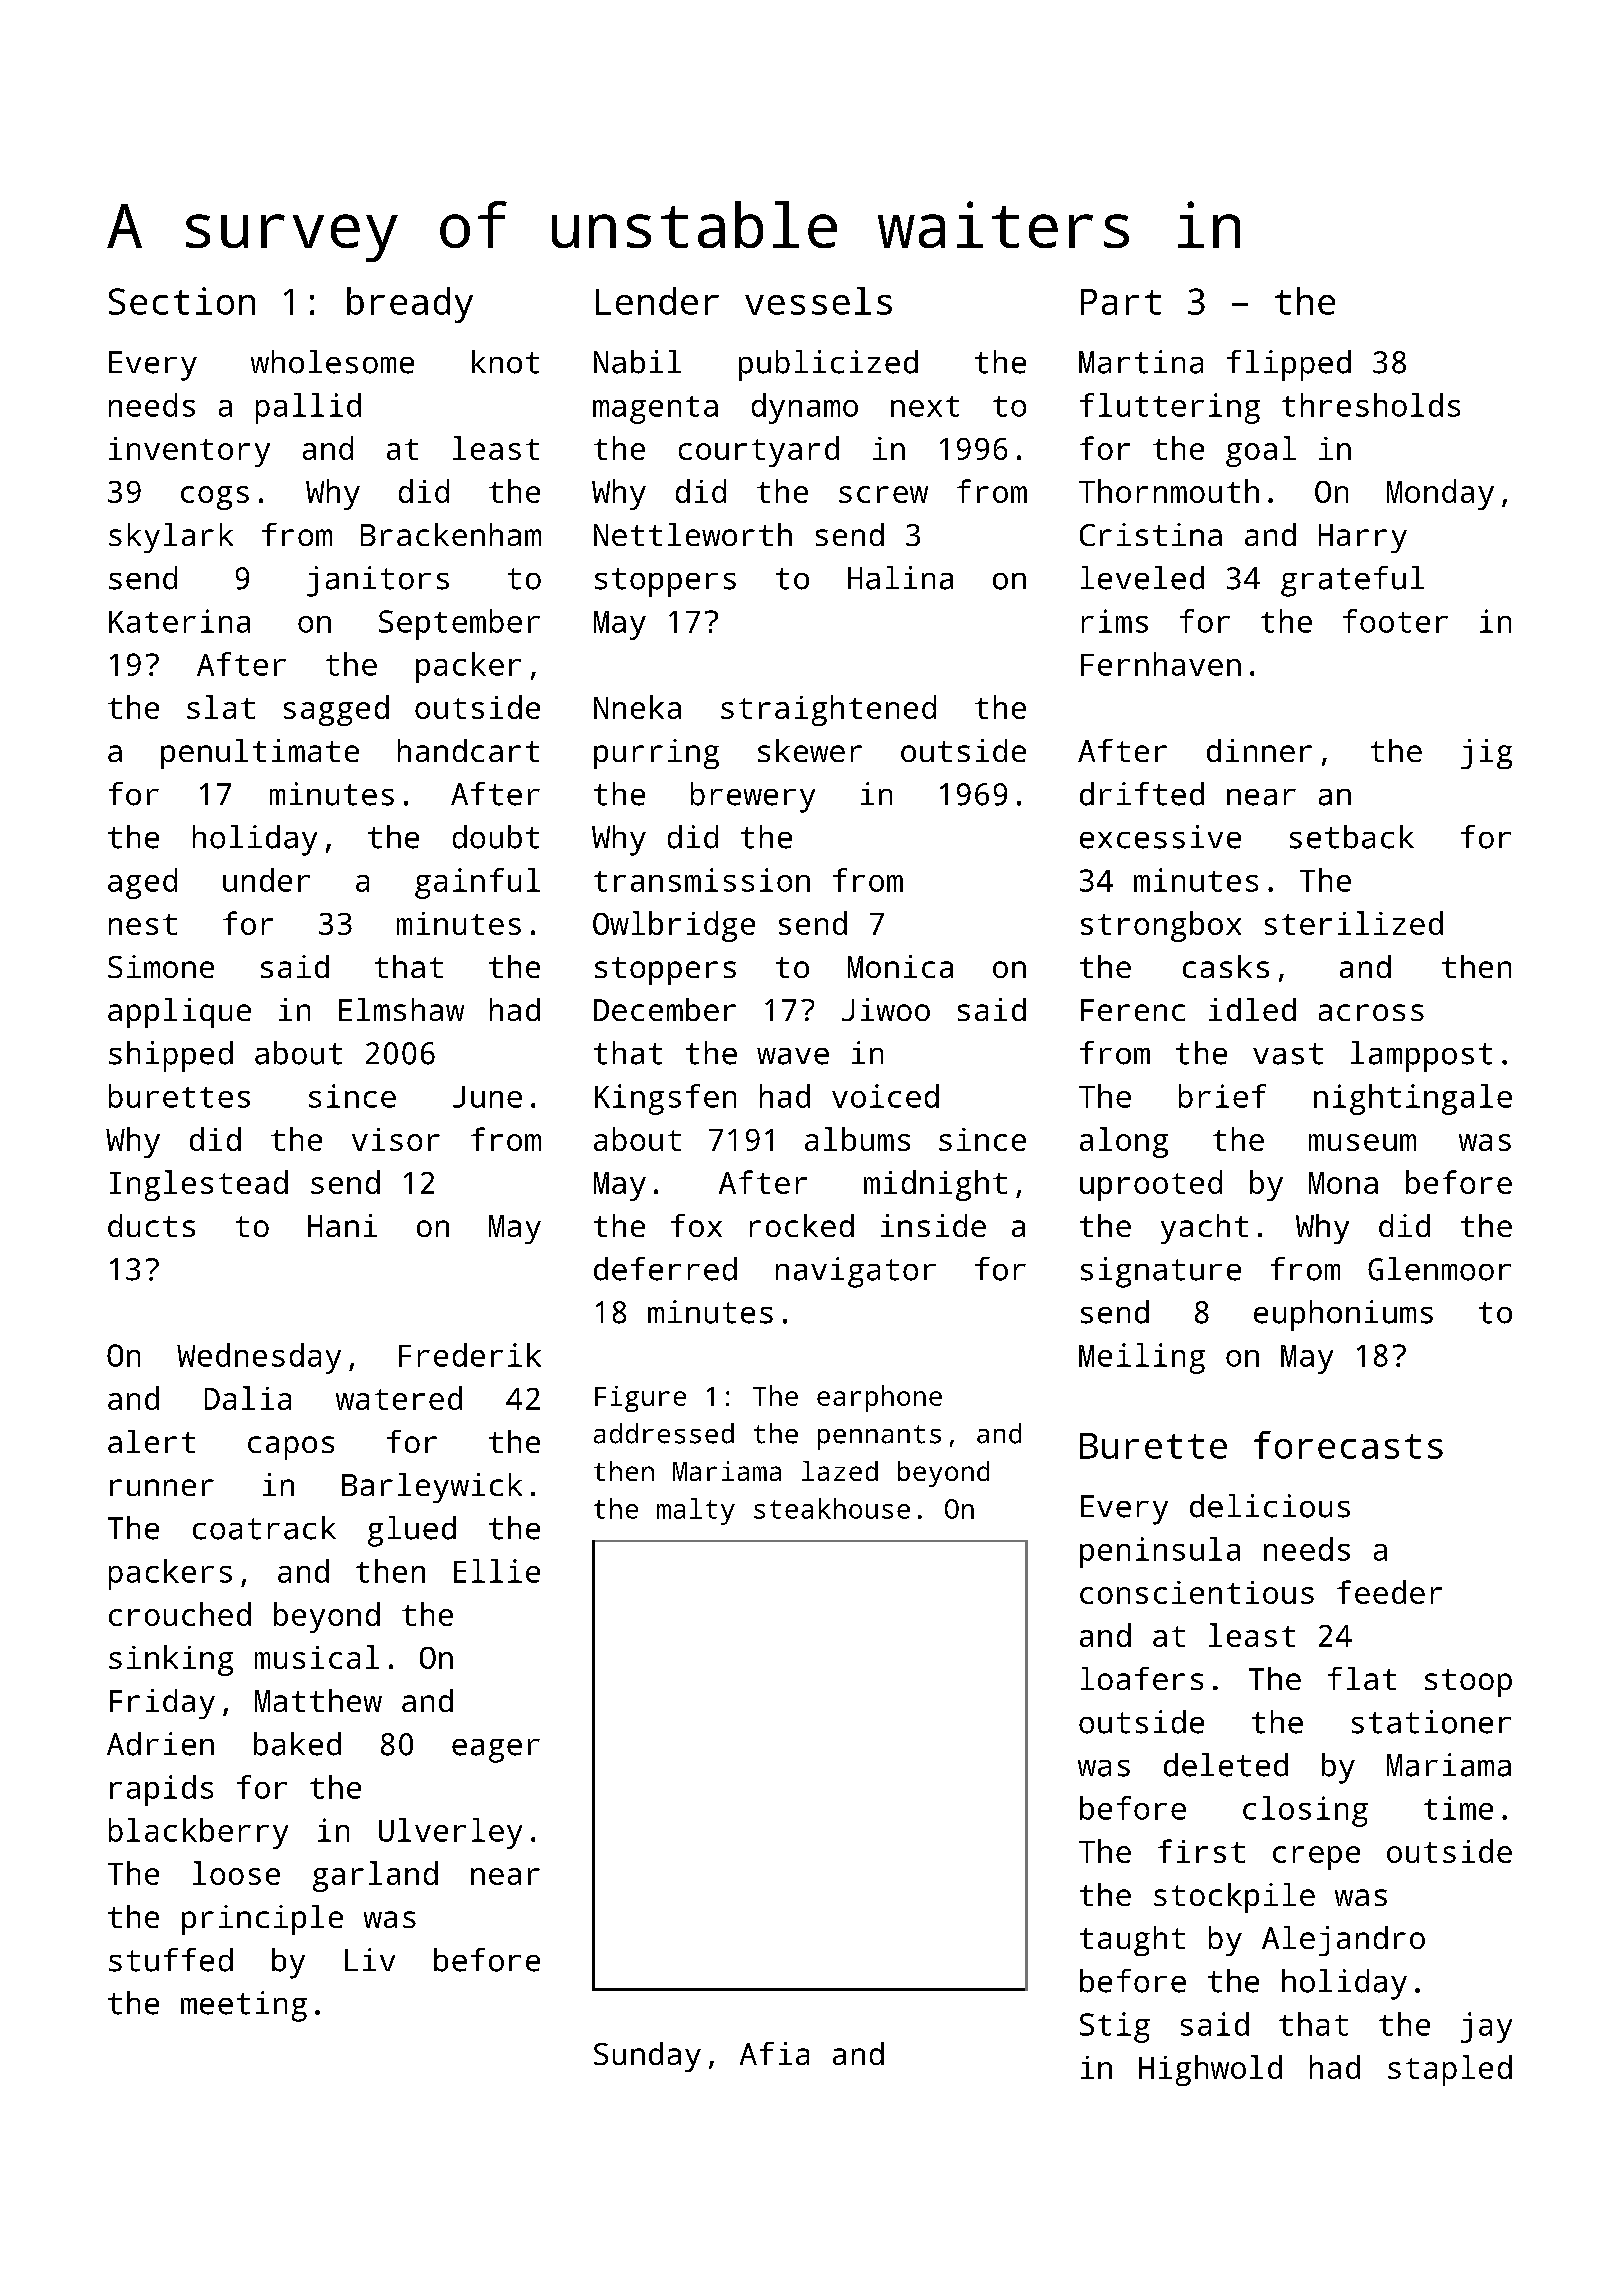  Describe the element at coordinates (879, 1398) in the document. I see `earphone` at that location.
